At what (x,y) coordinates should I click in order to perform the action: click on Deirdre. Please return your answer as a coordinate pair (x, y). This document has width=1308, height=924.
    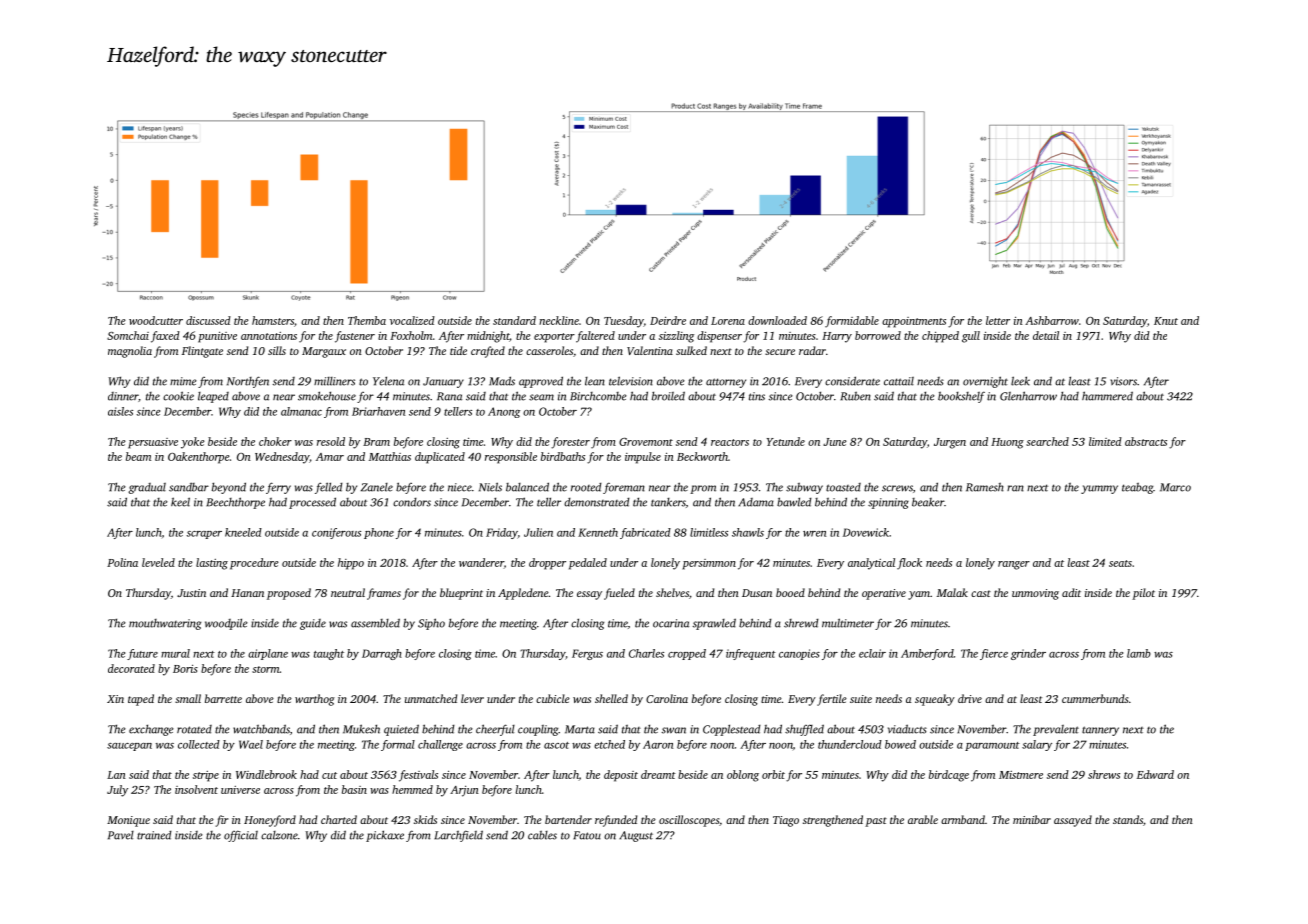
    Looking at the image, I should click on (668, 320).
